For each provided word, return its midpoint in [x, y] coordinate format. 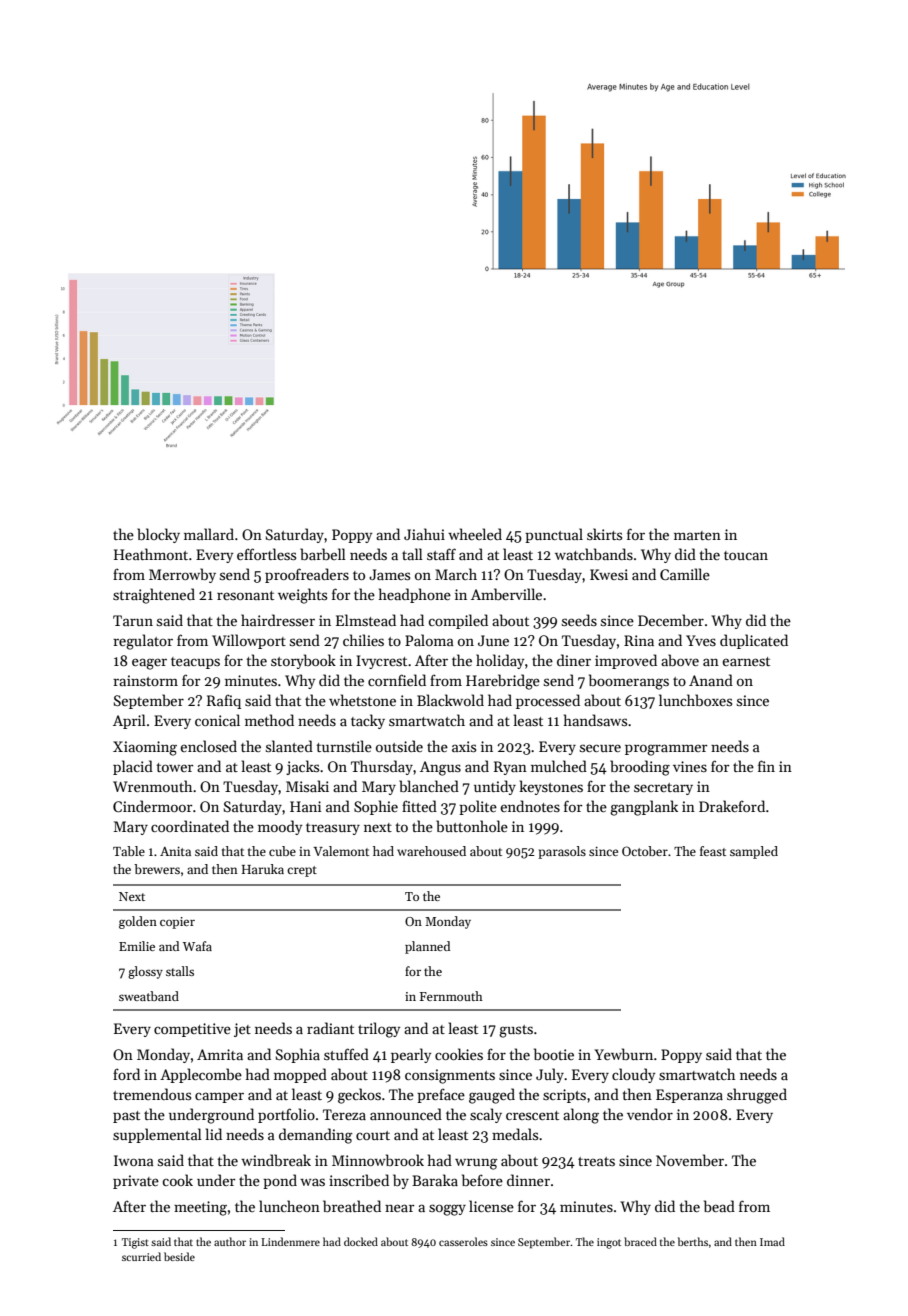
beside [179, 1256]
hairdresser [278, 620]
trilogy [379, 1030]
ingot [609, 1243]
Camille [685, 574]
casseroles [463, 1241]
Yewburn [623, 1054]
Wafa [197, 946]
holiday [500, 661]
